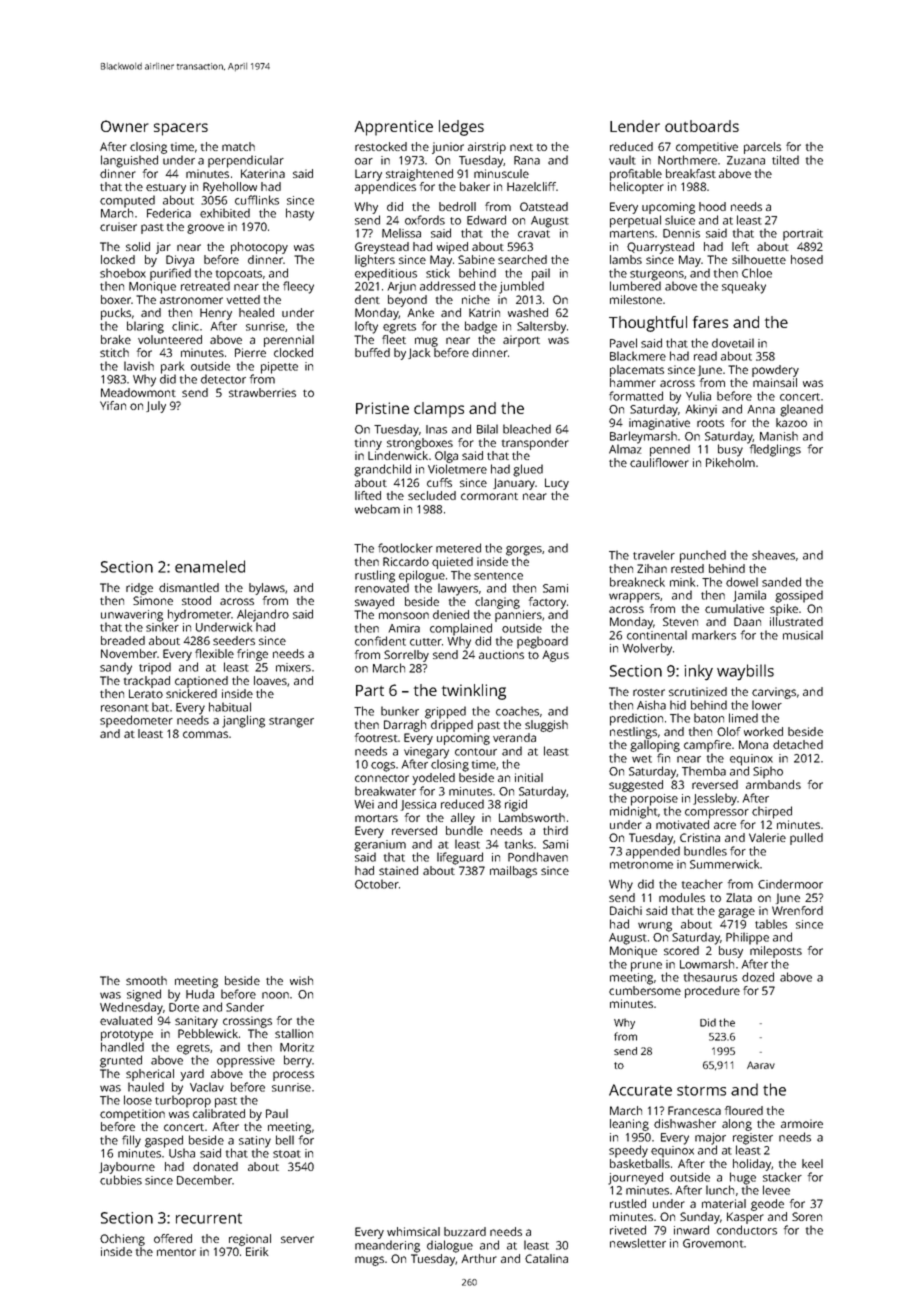 The image size is (924, 1308). I want to click on Zlata, so click(739, 897).
